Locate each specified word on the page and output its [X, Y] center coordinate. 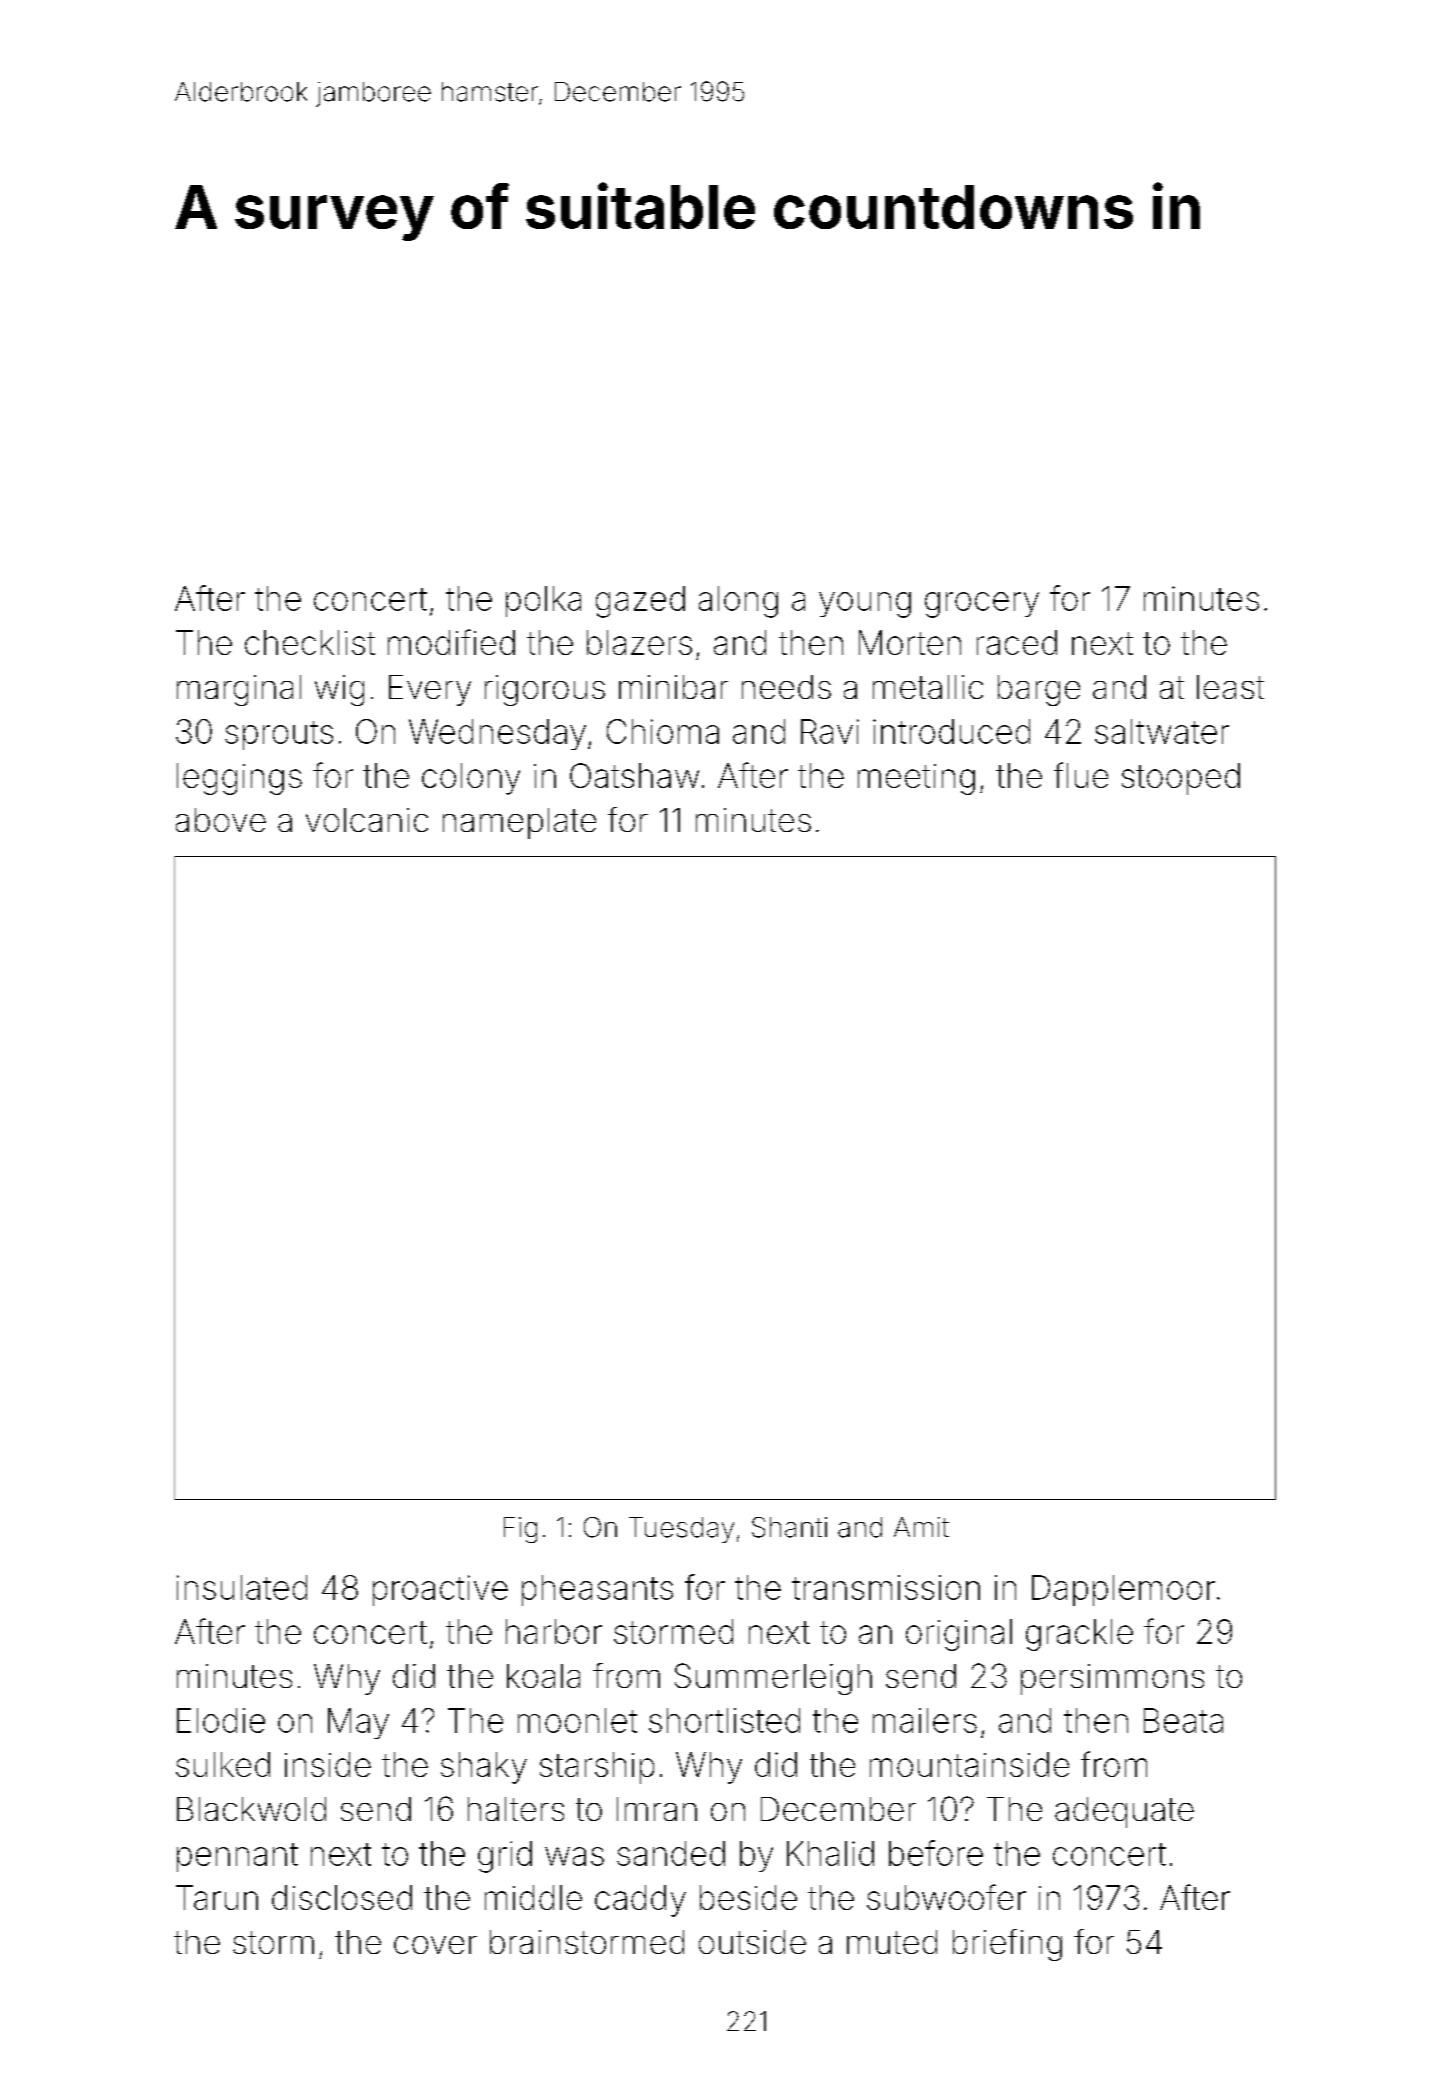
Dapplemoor [1123, 1590]
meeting [916, 779]
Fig [520, 1530]
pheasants [597, 1590]
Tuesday [681, 1530]
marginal [239, 690]
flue [1081, 775]
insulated [242, 1587]
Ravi [830, 731]
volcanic [367, 820]
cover [435, 1945]
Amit [921, 1527]
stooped [1181, 779]
